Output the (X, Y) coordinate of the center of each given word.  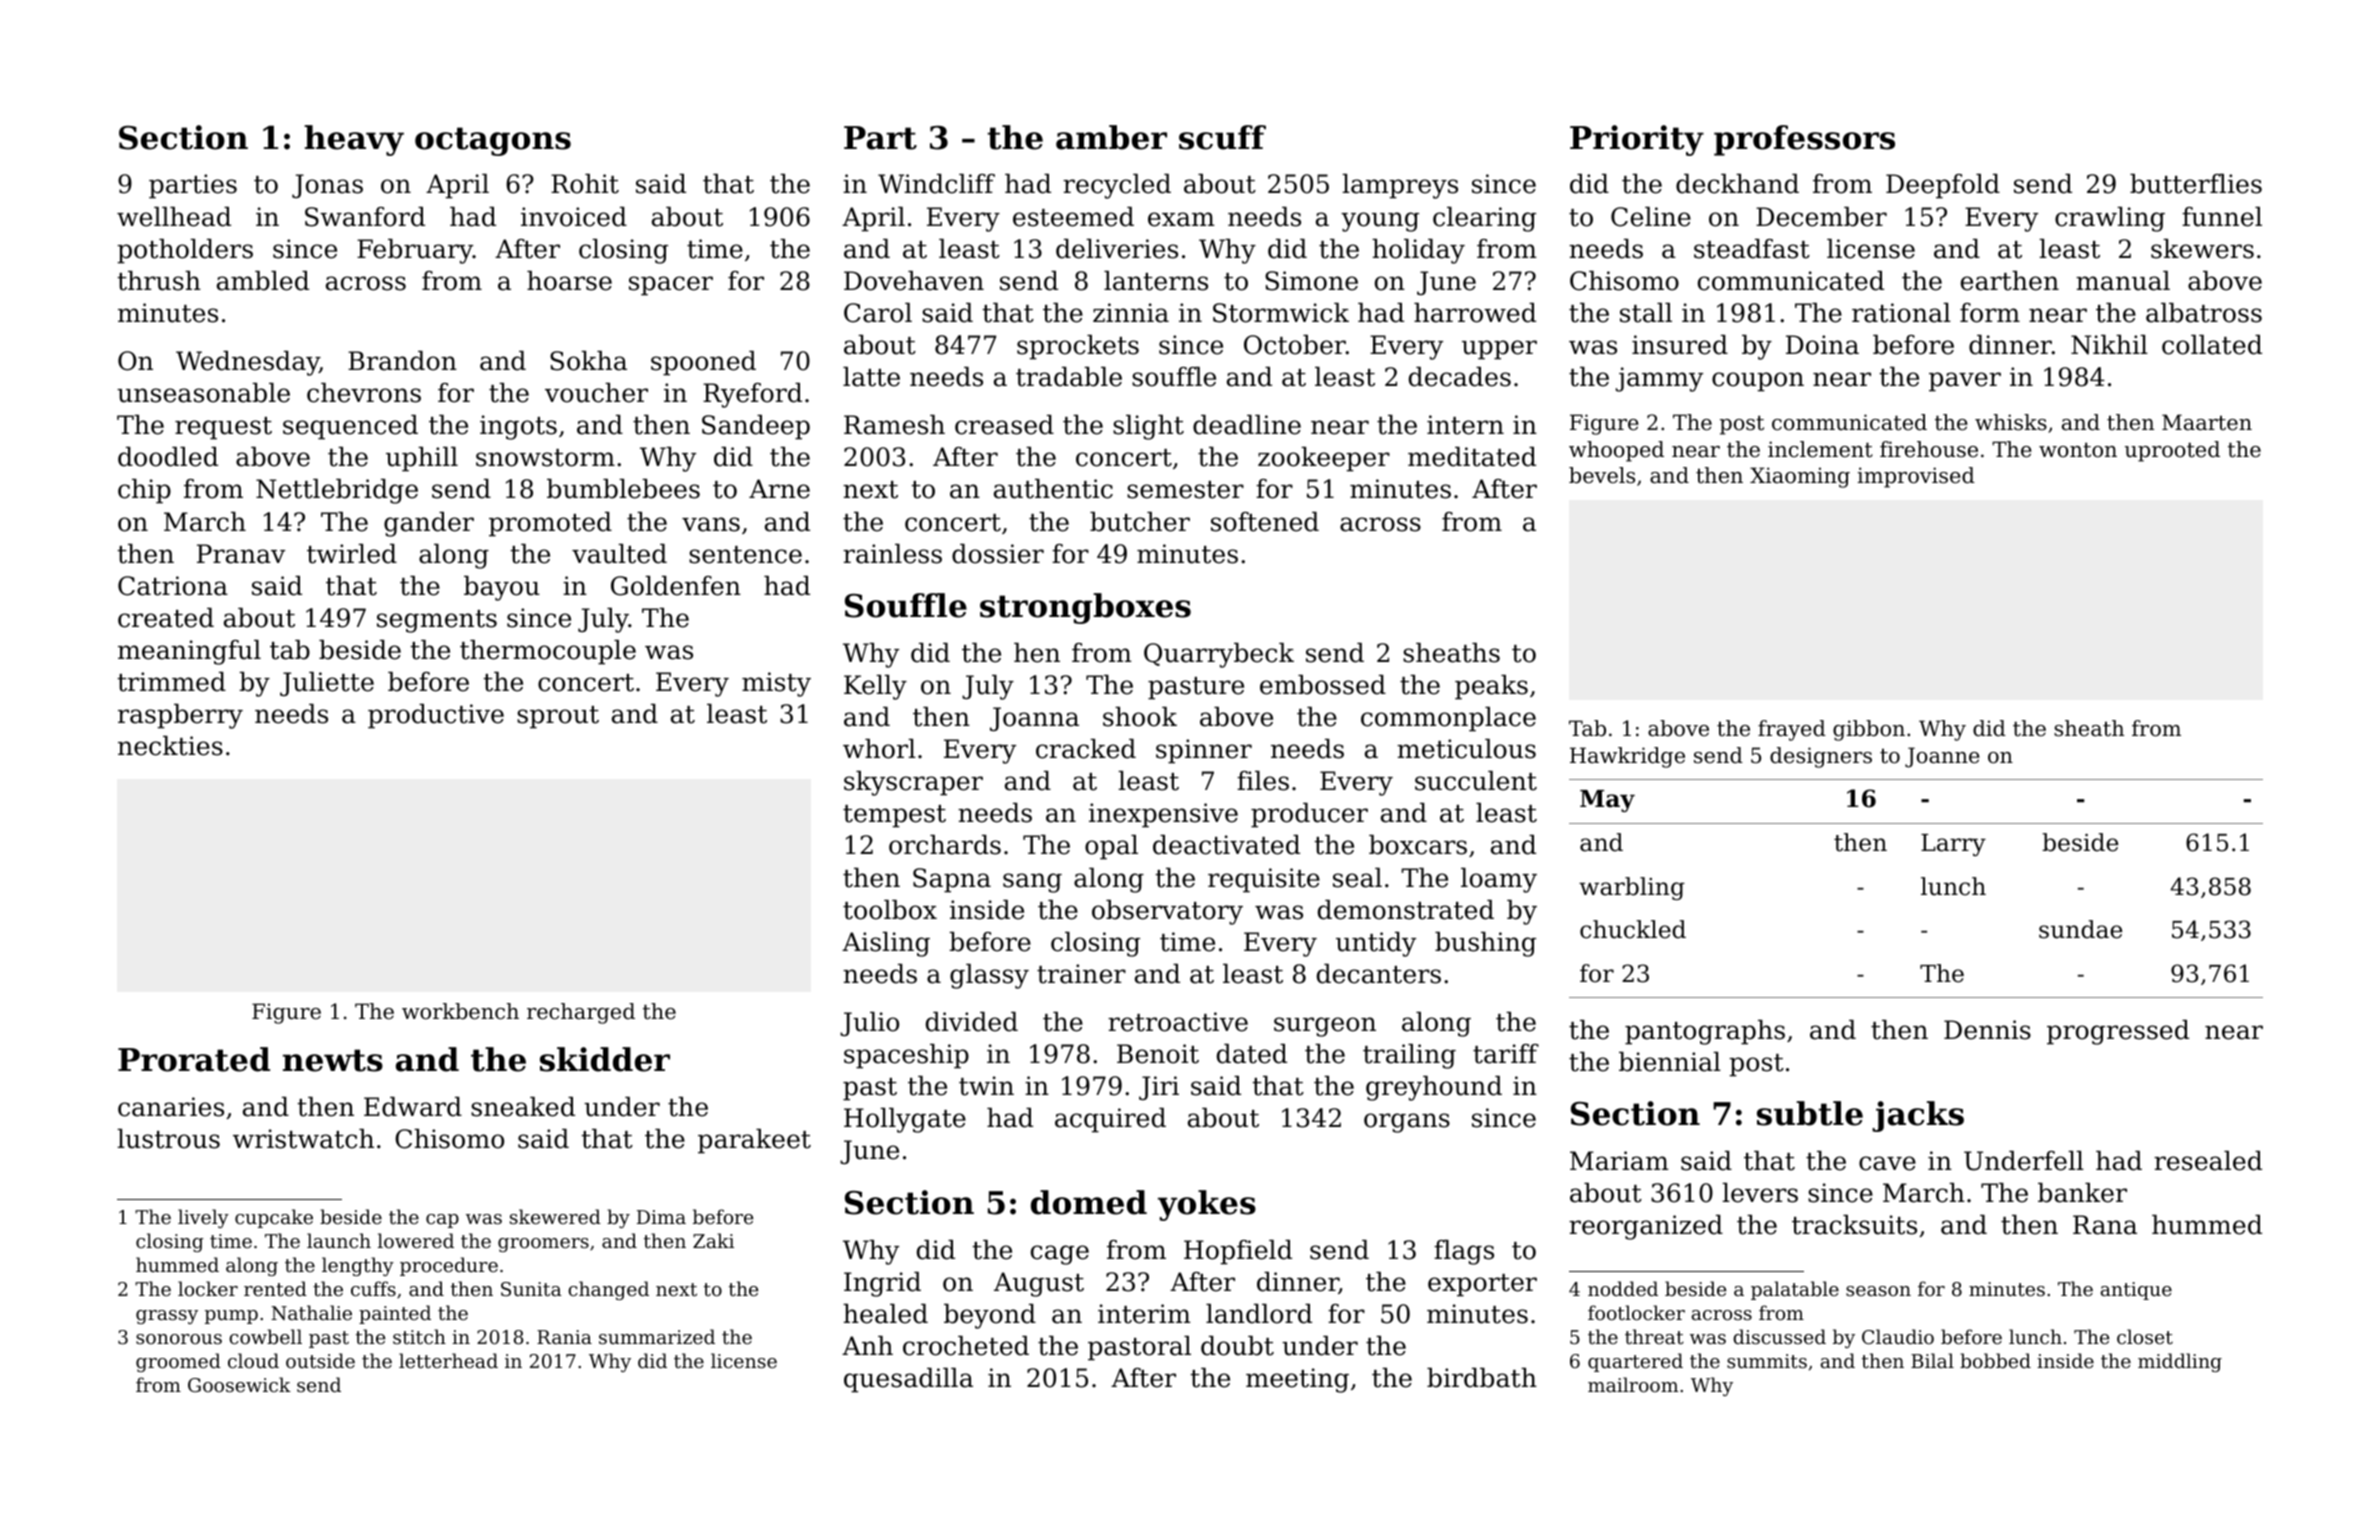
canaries (171, 1107)
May (1607, 801)
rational (1901, 313)
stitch (419, 1336)
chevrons (364, 393)
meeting (1297, 1380)
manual (2123, 281)
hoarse (569, 281)
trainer (1081, 974)
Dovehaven (914, 281)
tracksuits (1854, 1225)
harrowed (1475, 313)
